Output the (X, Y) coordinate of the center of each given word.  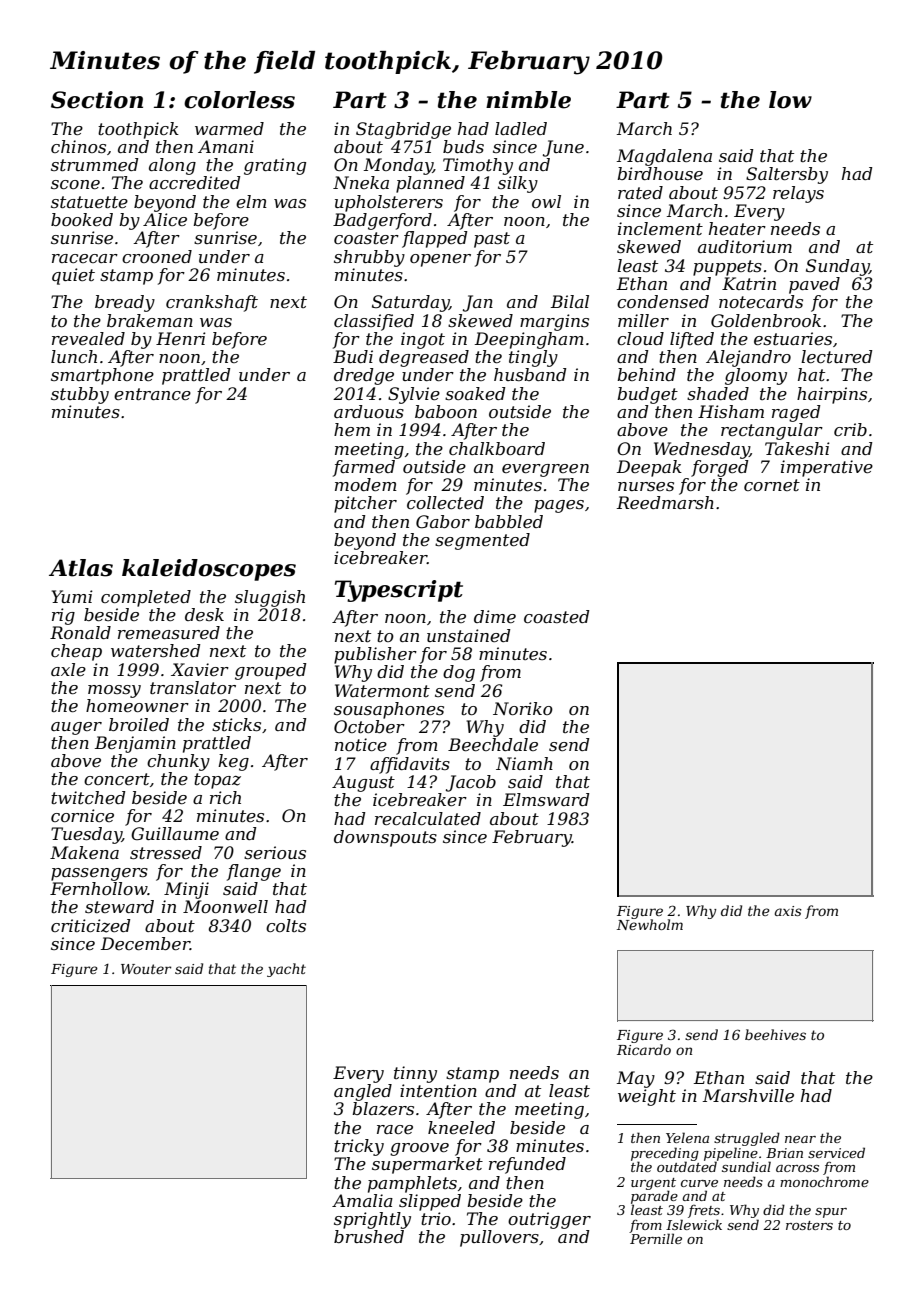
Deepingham (529, 340)
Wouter (146, 969)
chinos (78, 146)
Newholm (650, 924)
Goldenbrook (766, 320)
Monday (398, 166)
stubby (80, 395)
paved (814, 285)
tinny (415, 1074)
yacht (286, 970)
